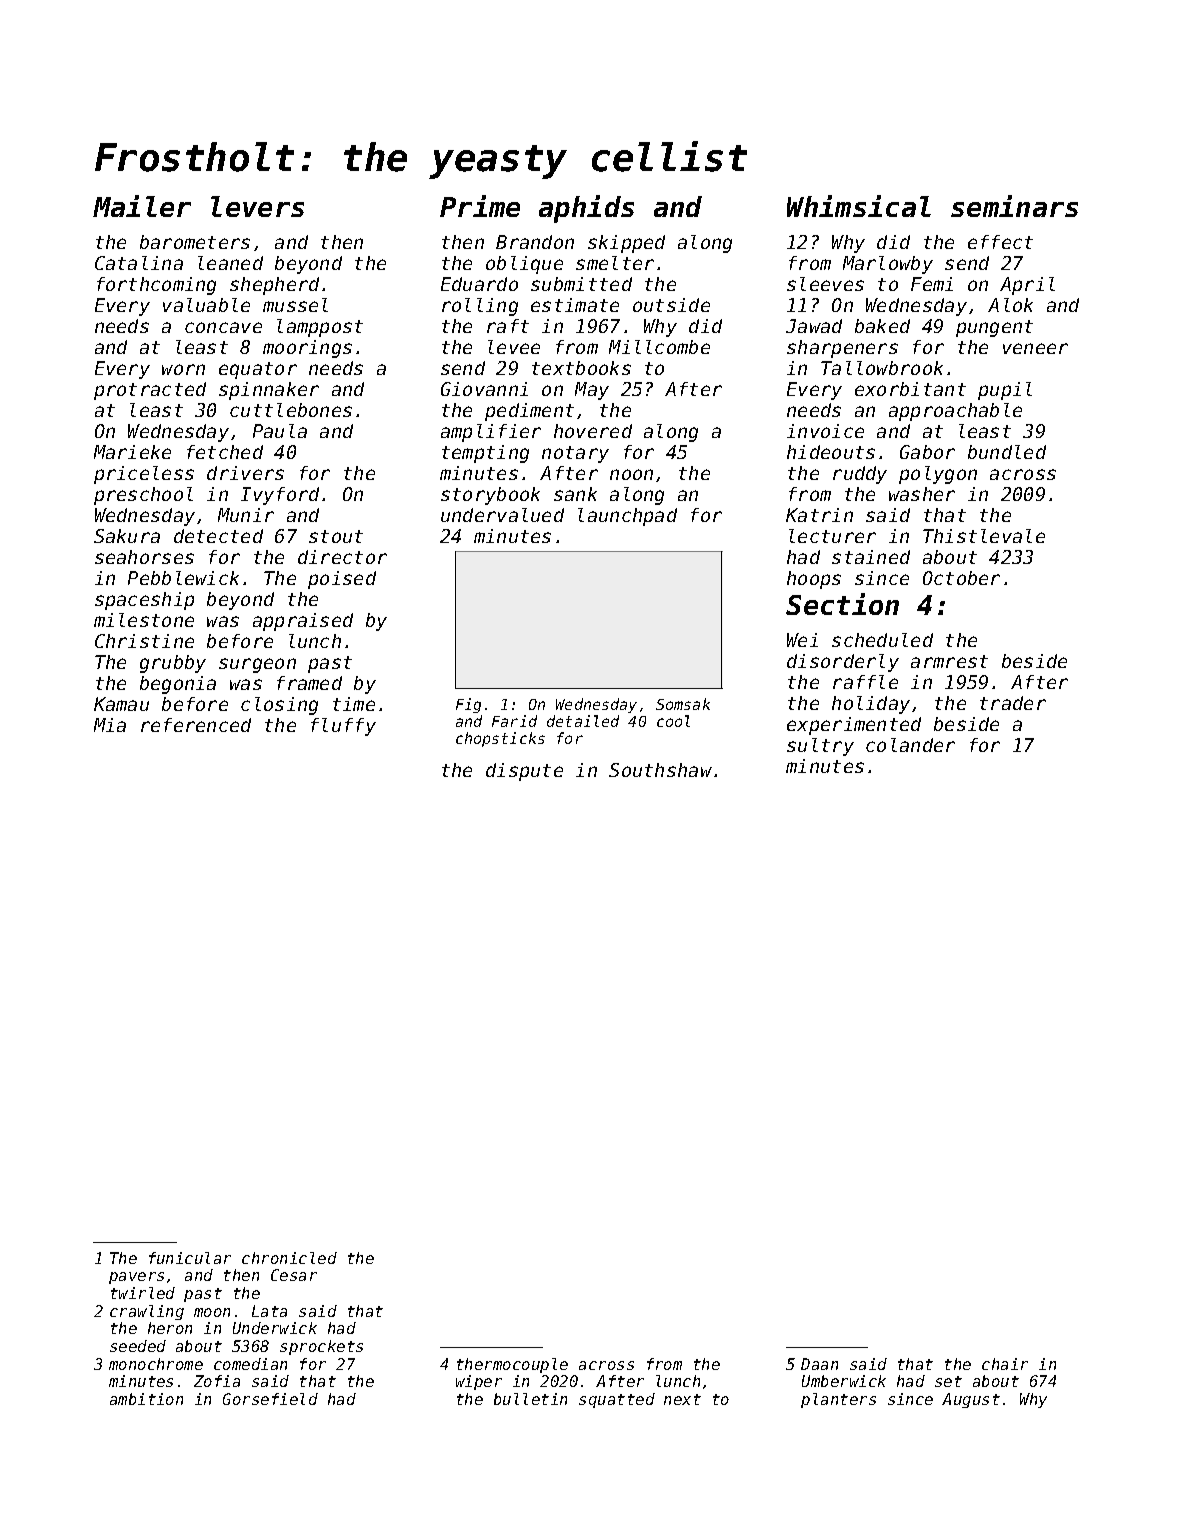 This screenshot has width=1177, height=1524. I want to click on dispute, so click(524, 772).
